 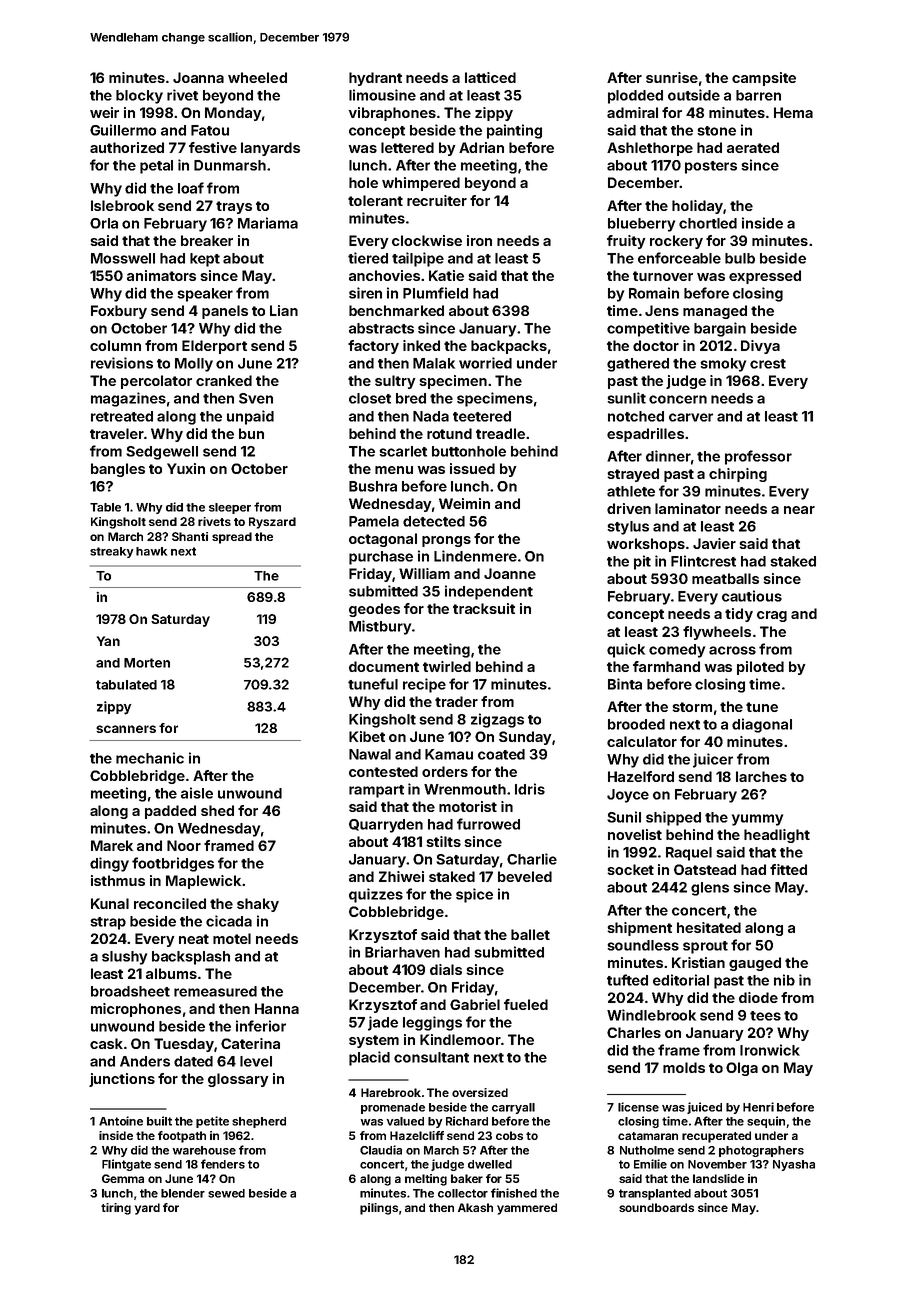 I want to click on professor, so click(x=758, y=457).
